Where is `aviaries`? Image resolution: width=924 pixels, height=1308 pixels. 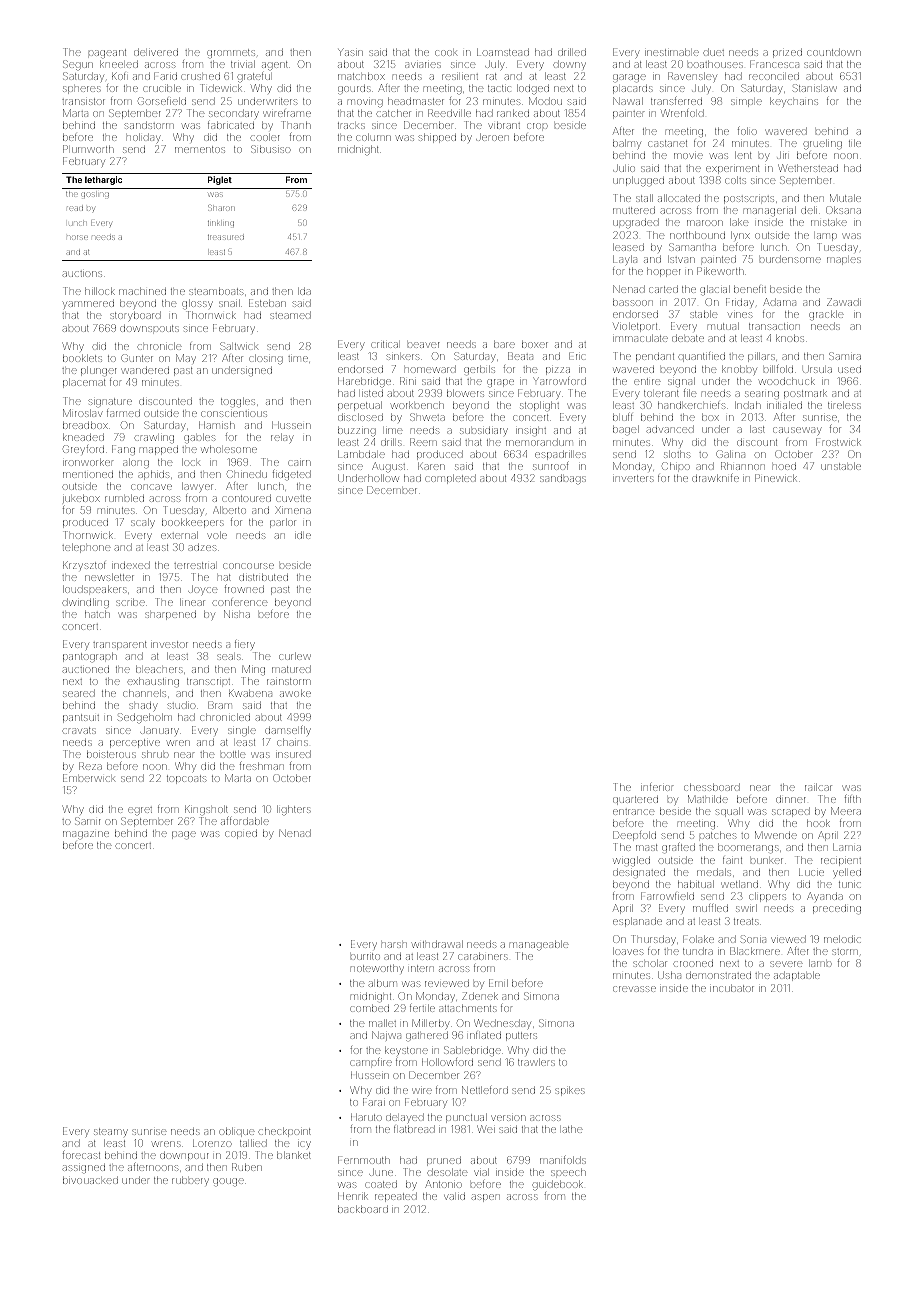
aviaries is located at coordinates (422, 65).
